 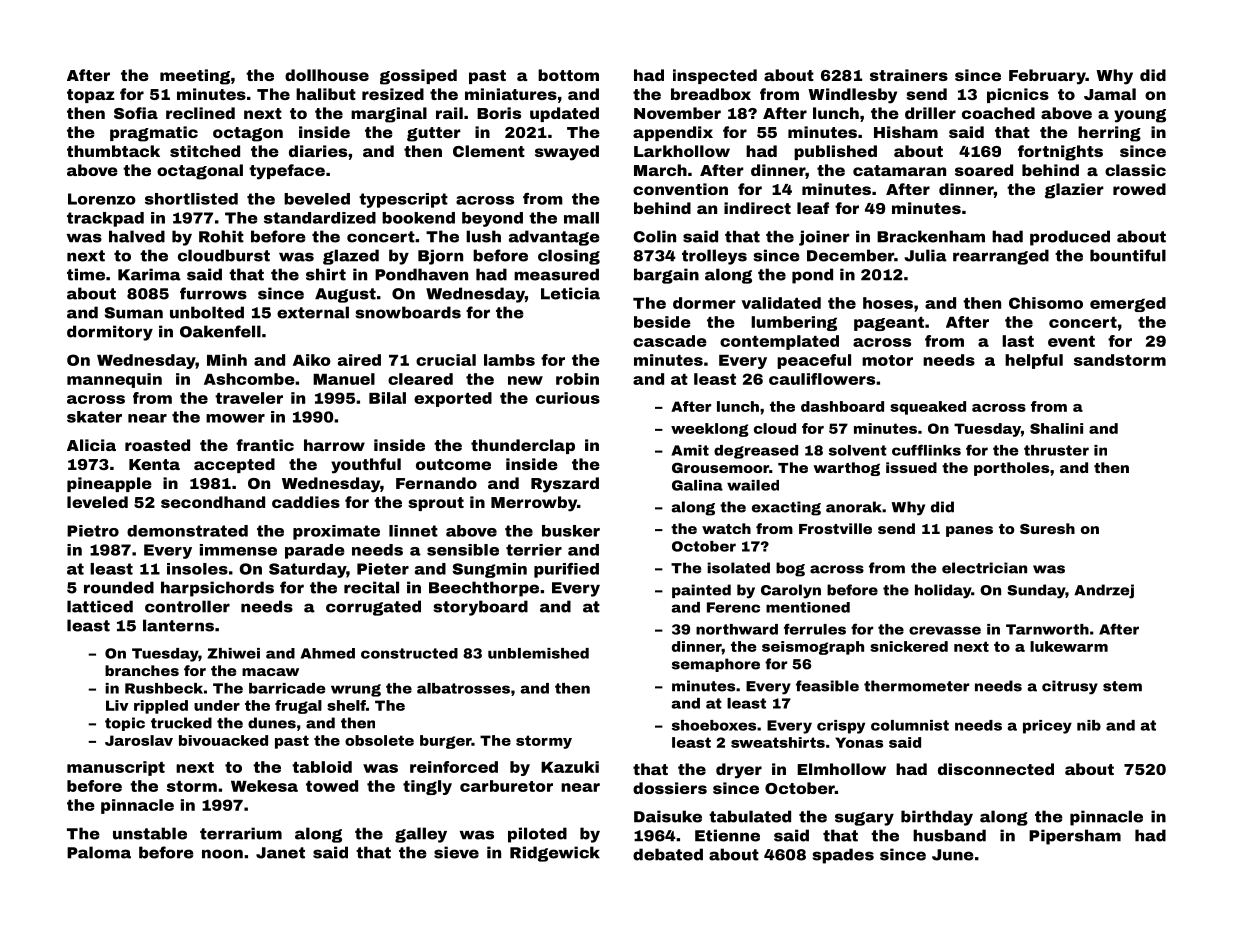 What do you see at coordinates (790, 569) in the image?
I see `bog` at bounding box center [790, 569].
